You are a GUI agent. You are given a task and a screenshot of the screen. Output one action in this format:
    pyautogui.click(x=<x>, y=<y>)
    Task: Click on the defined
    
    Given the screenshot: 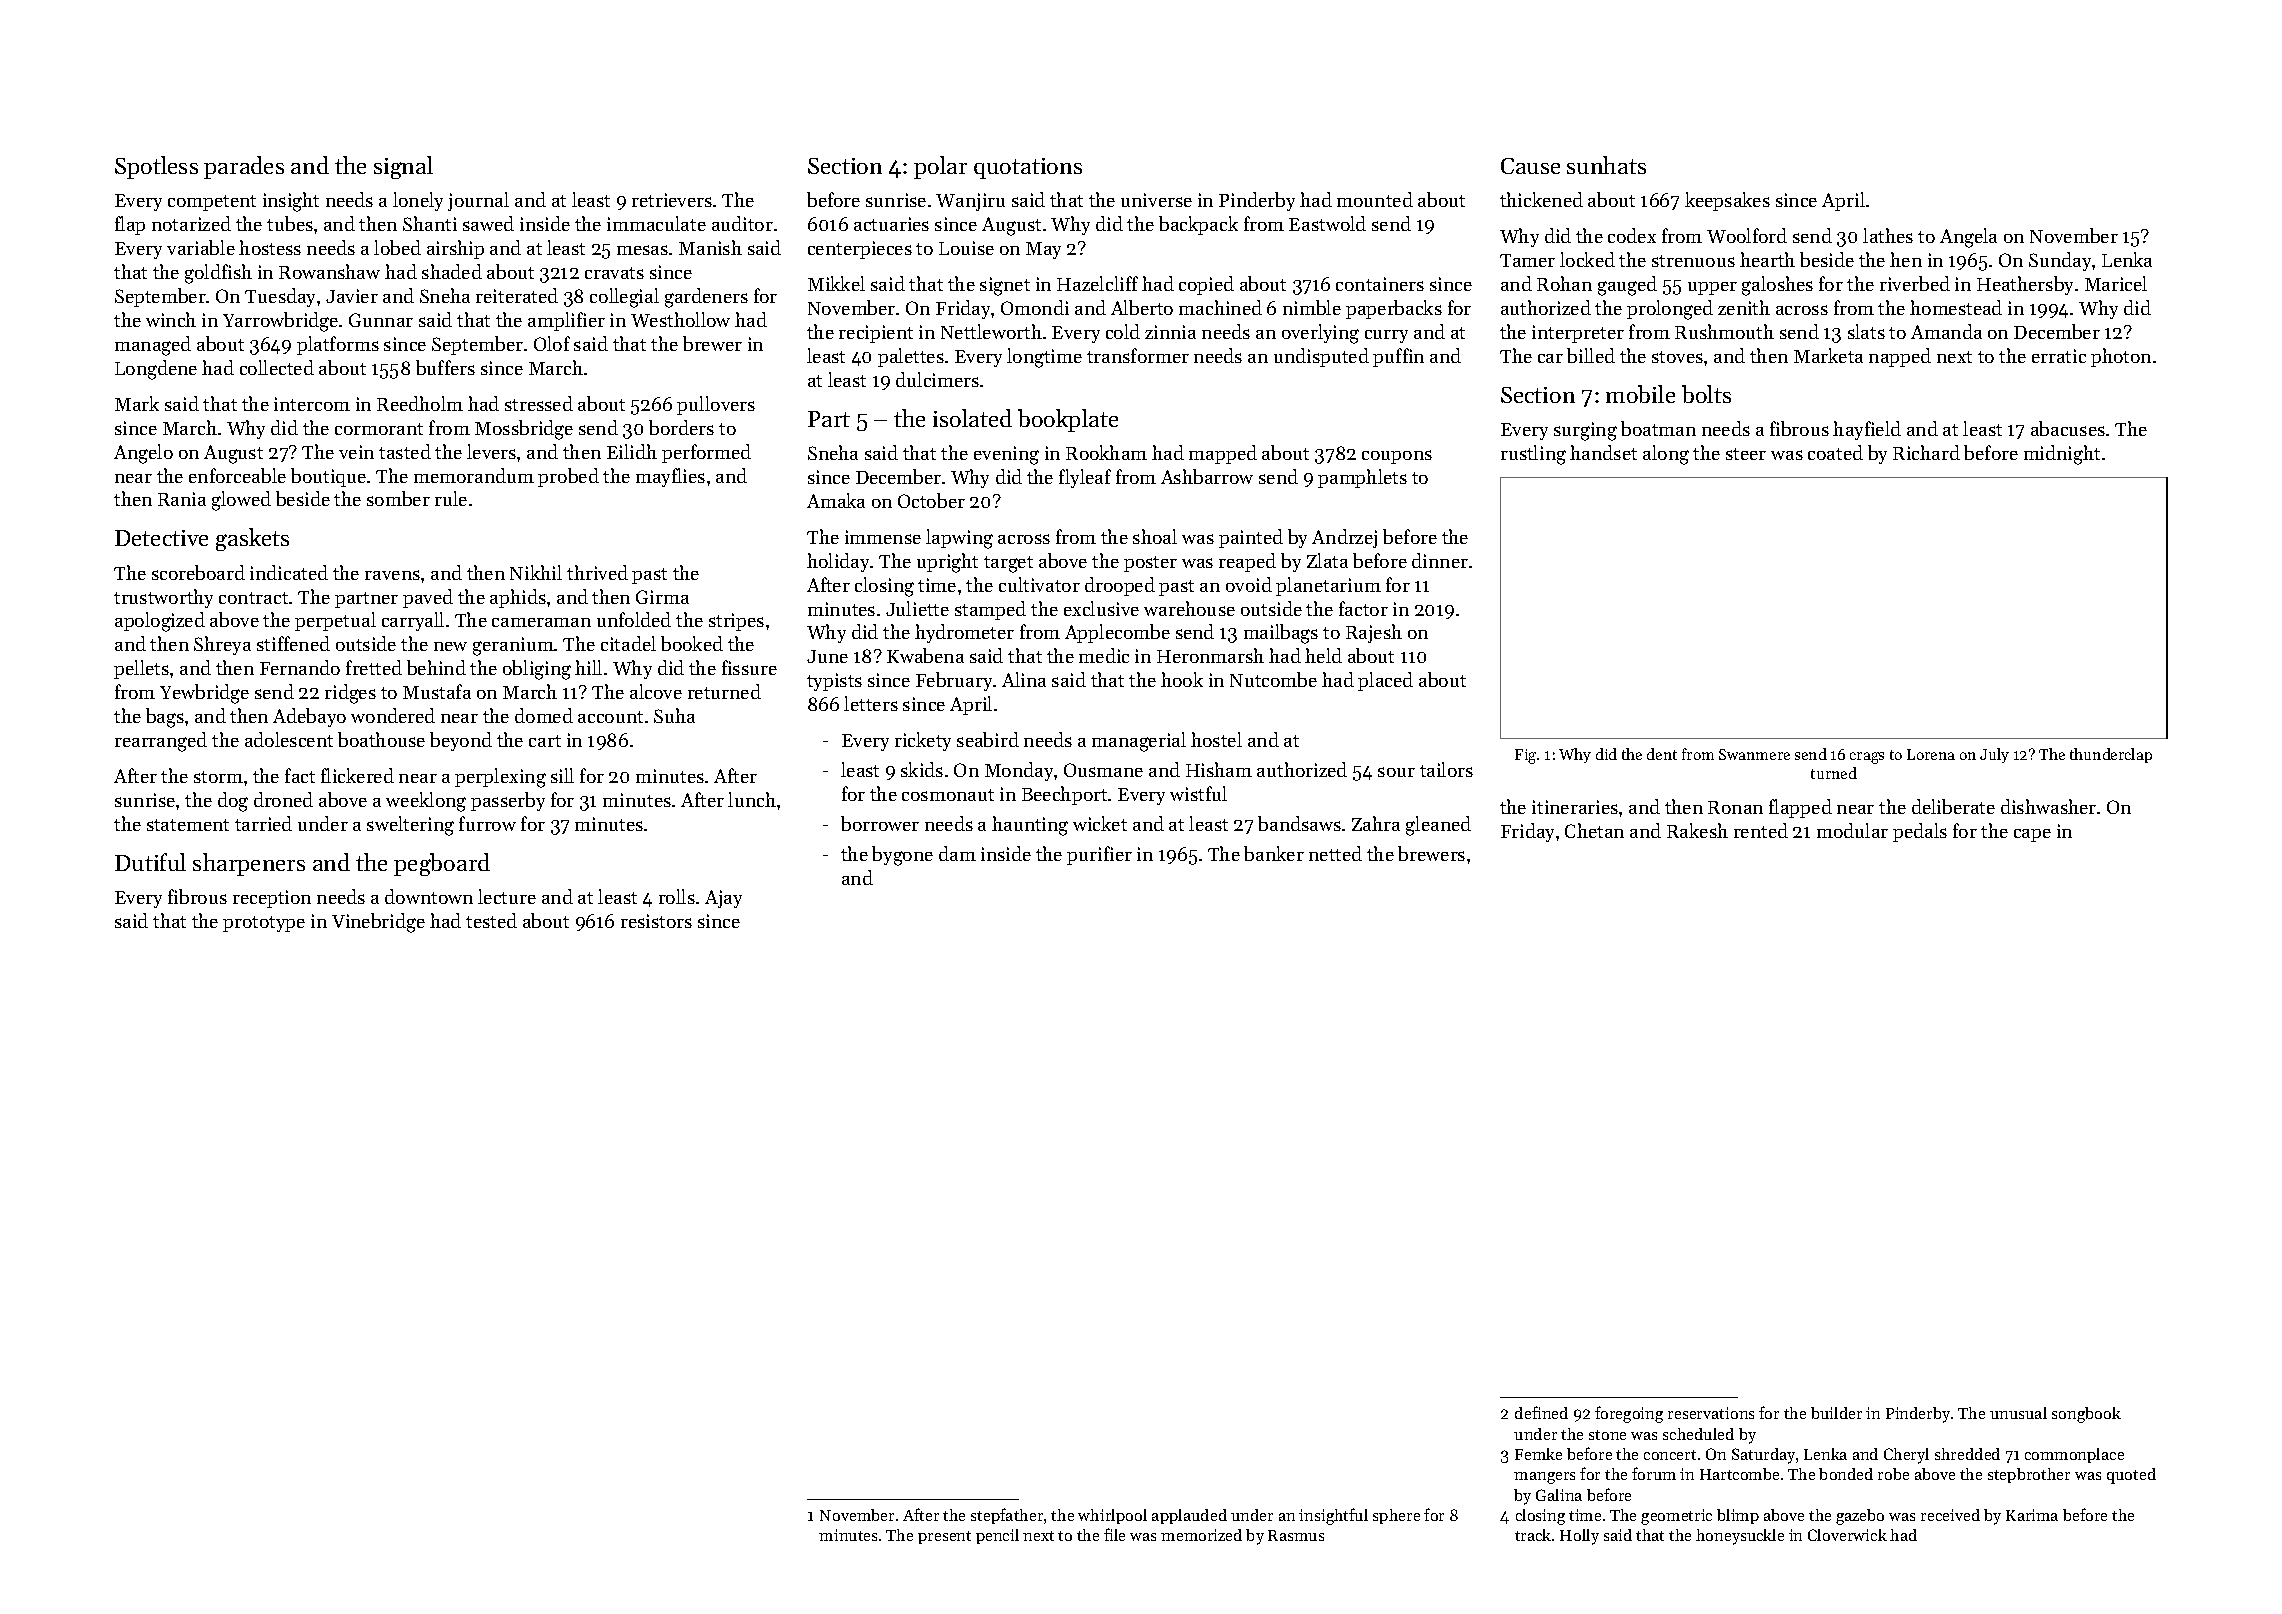 What is the action you would take?
    pyautogui.click(x=1541, y=1412)
